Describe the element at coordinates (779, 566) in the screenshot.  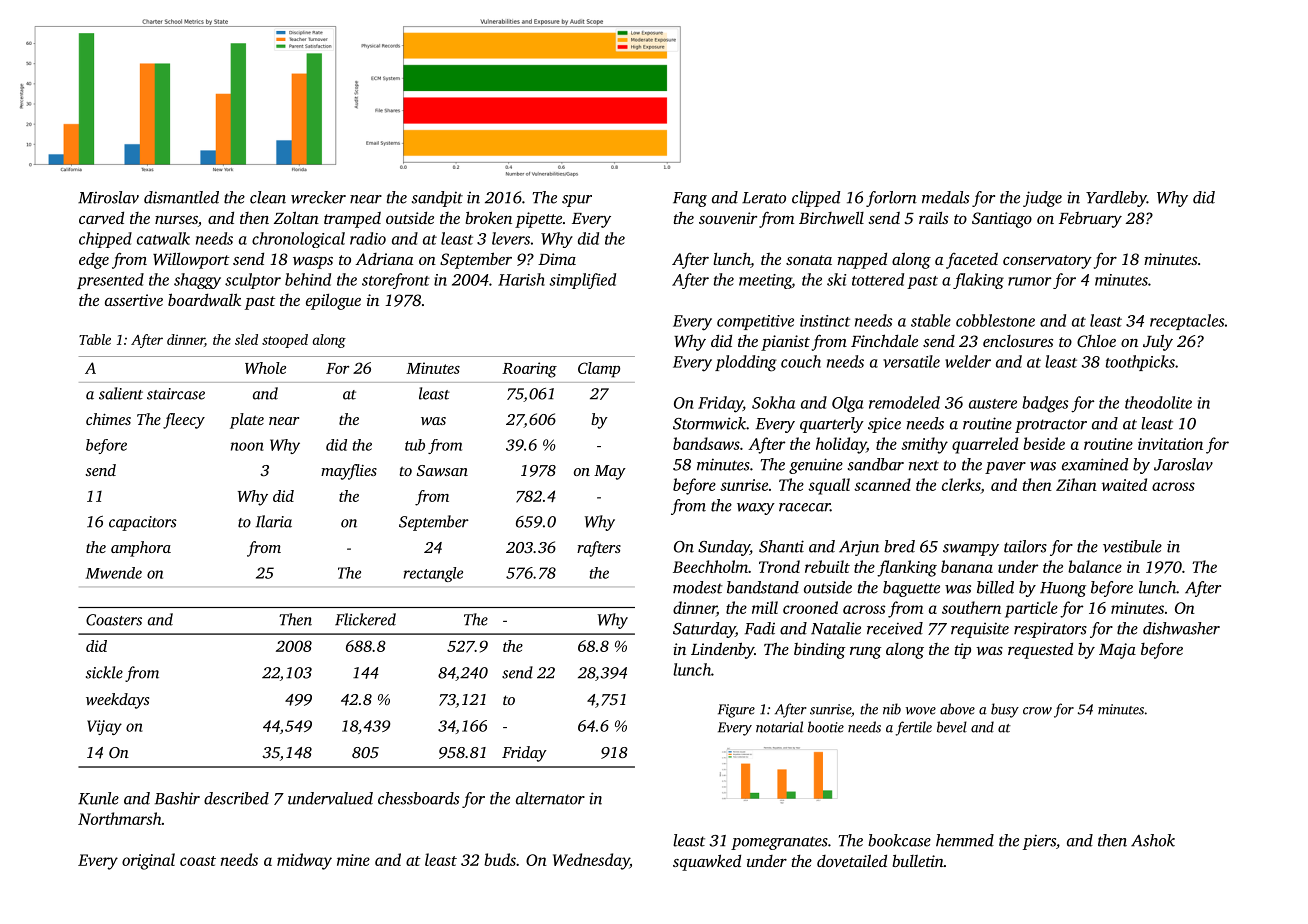
I see `Trond` at that location.
